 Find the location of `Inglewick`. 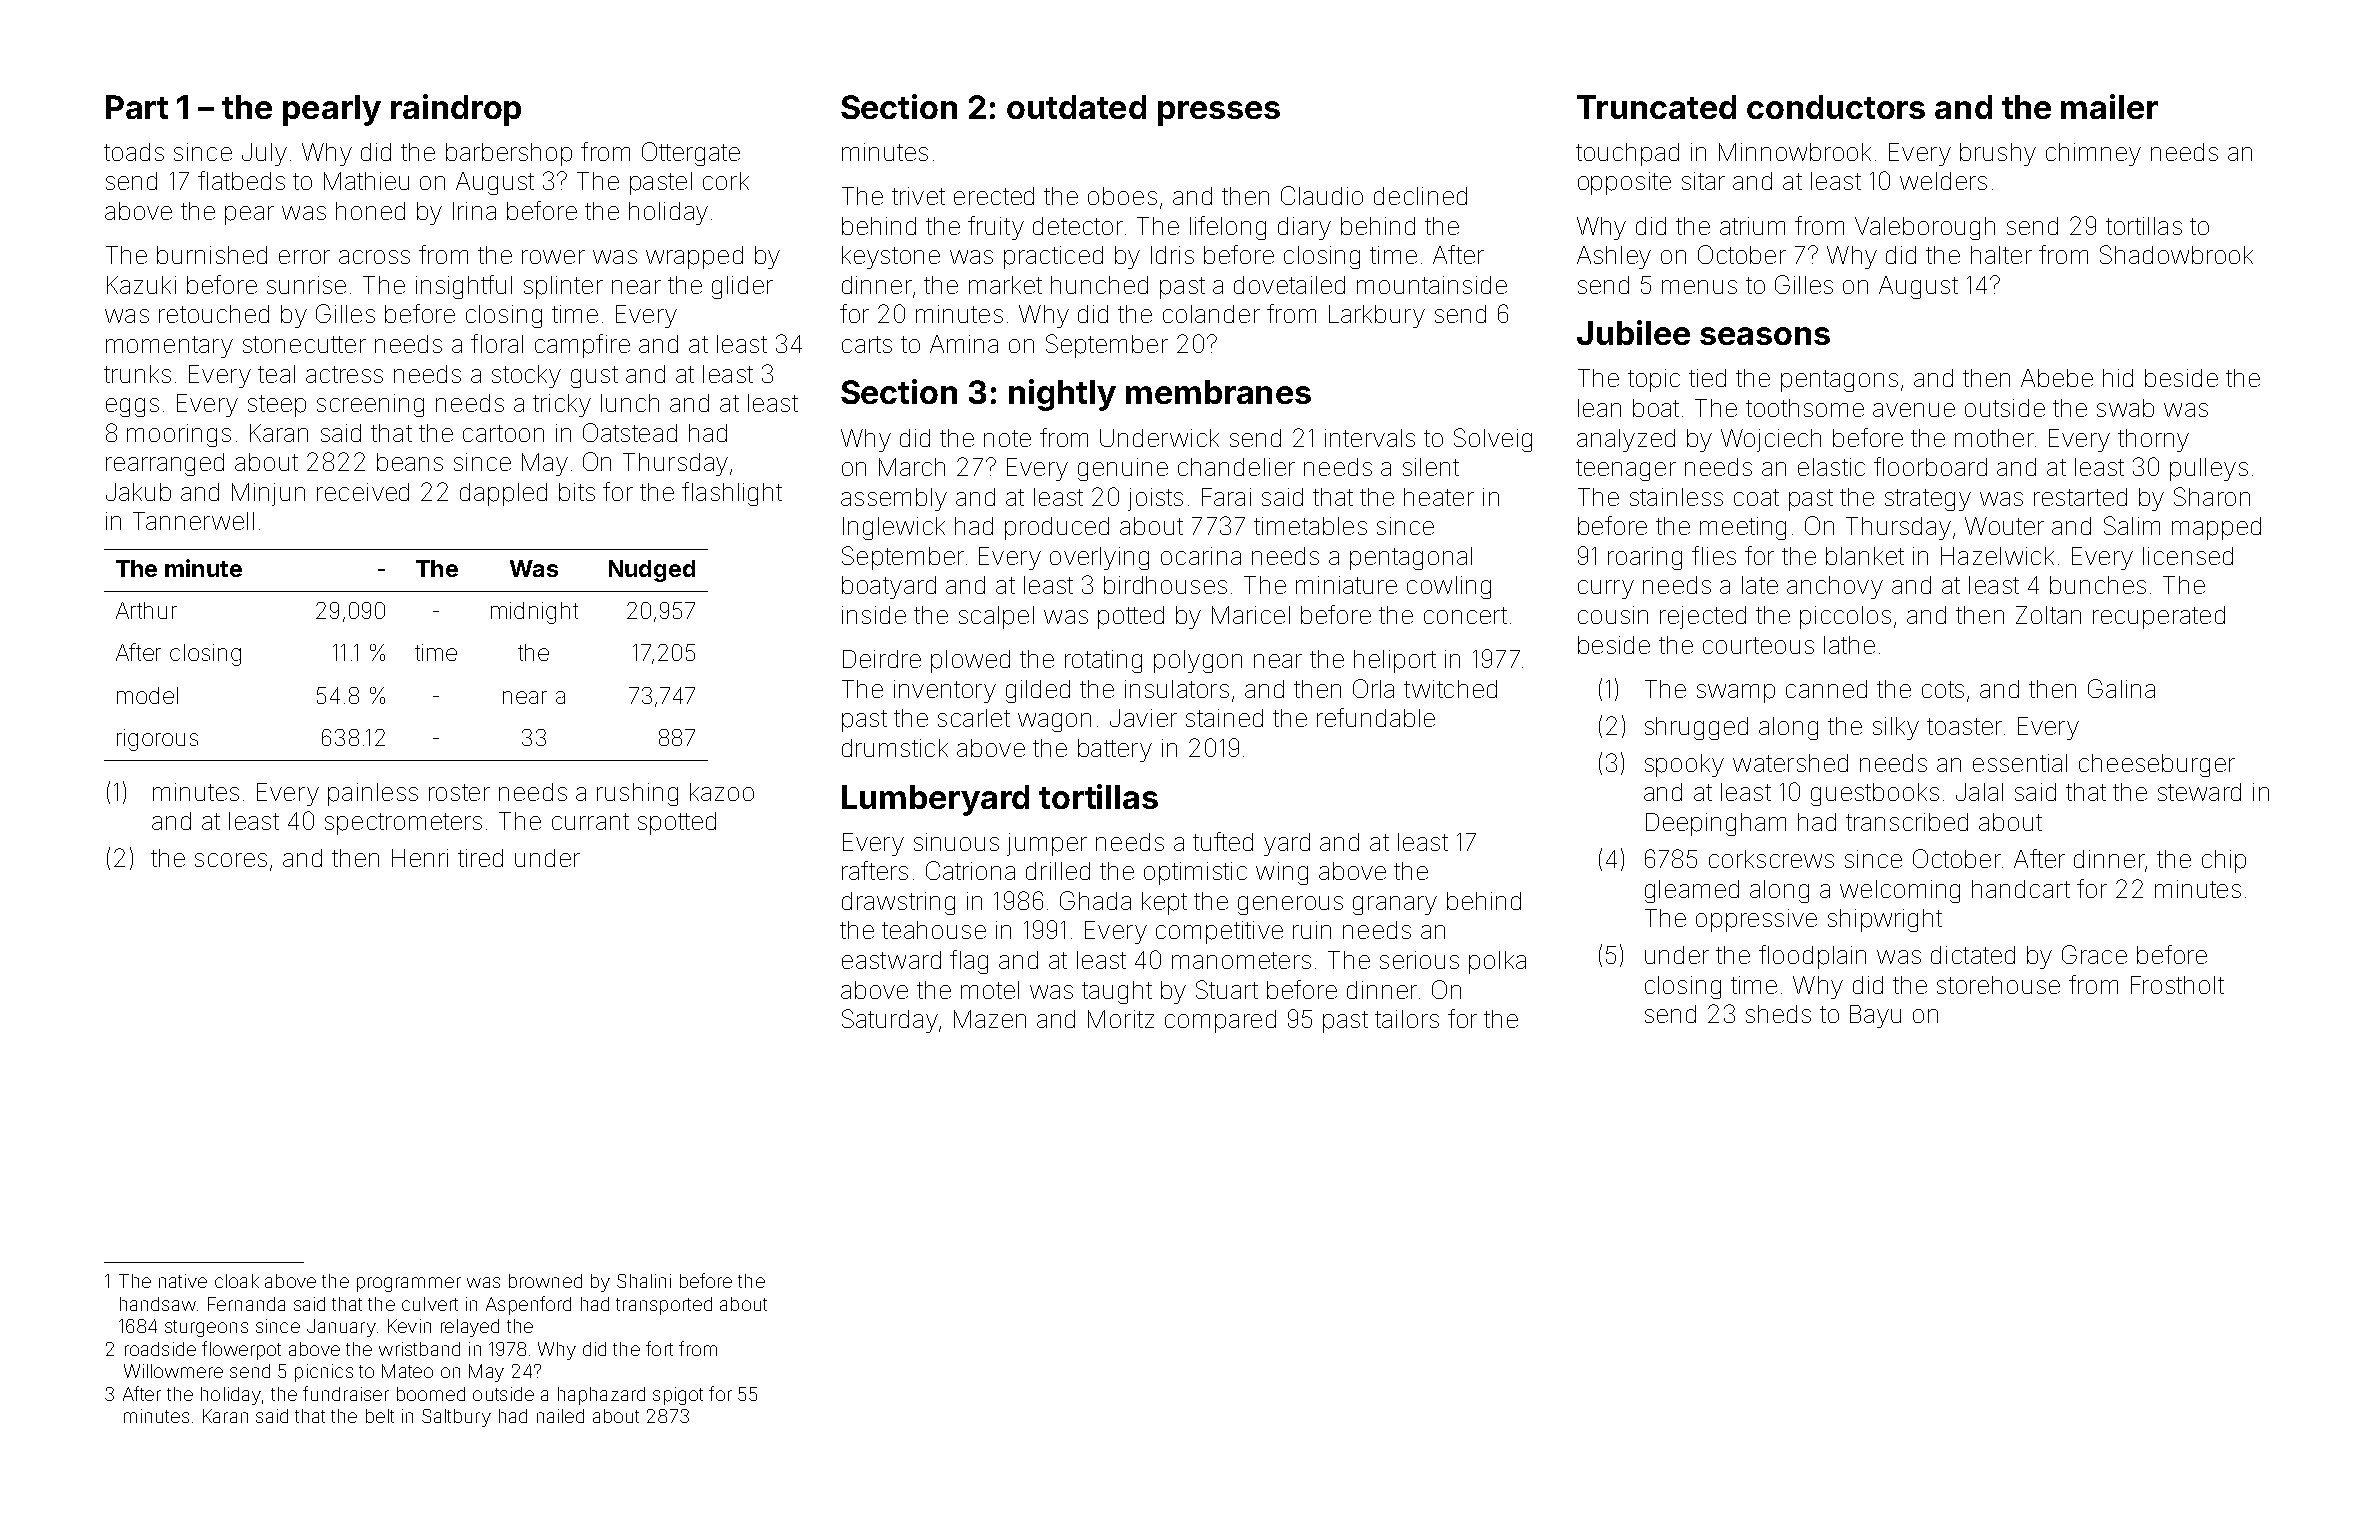

Inglewick is located at coordinates (894, 528).
